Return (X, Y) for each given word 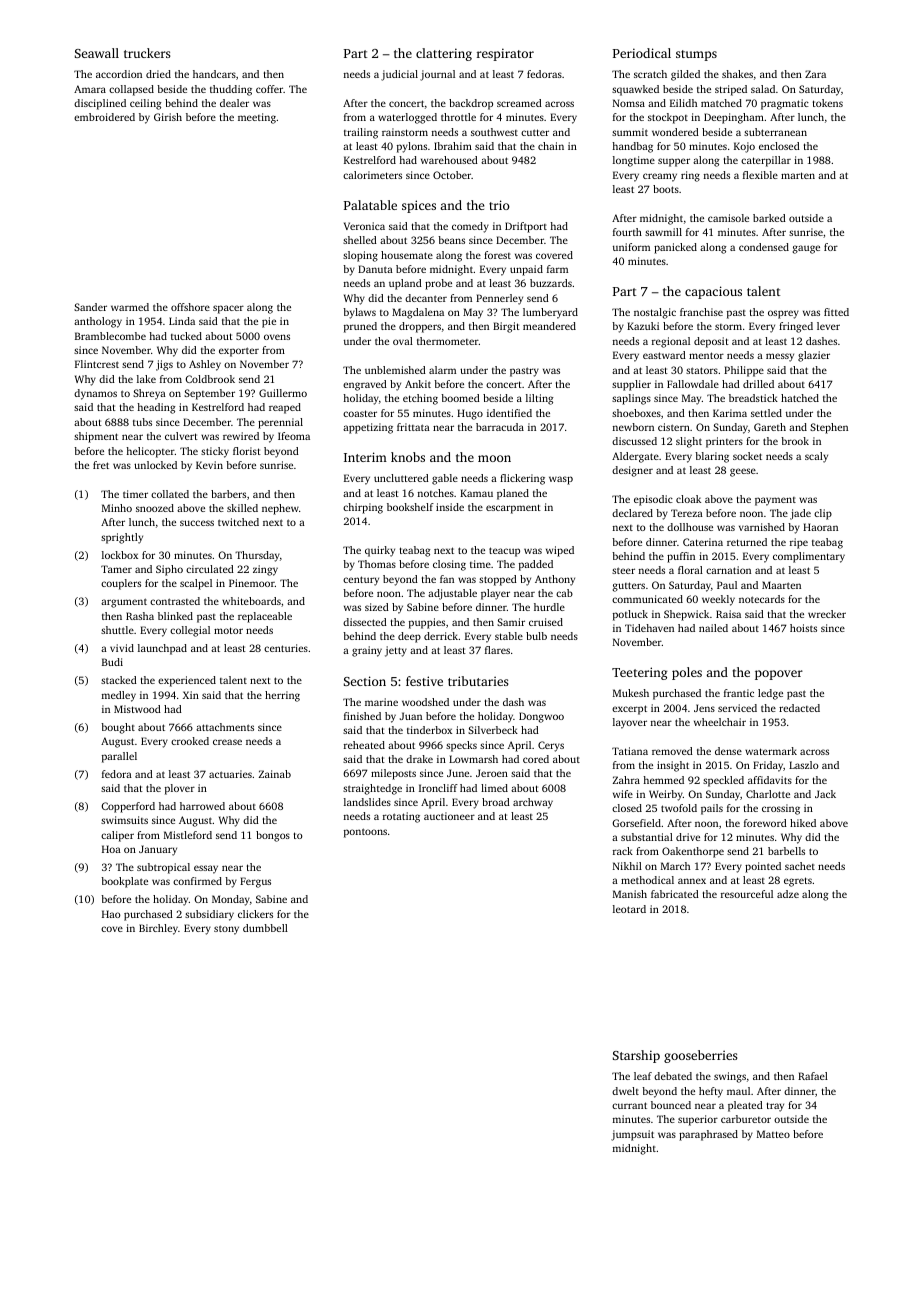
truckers (147, 53)
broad (496, 802)
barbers (228, 494)
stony (226, 930)
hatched (800, 398)
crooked (190, 741)
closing (449, 565)
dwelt (625, 1091)
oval (403, 341)
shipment (96, 437)
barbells (786, 851)
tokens (828, 103)
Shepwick (686, 615)
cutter (535, 132)
